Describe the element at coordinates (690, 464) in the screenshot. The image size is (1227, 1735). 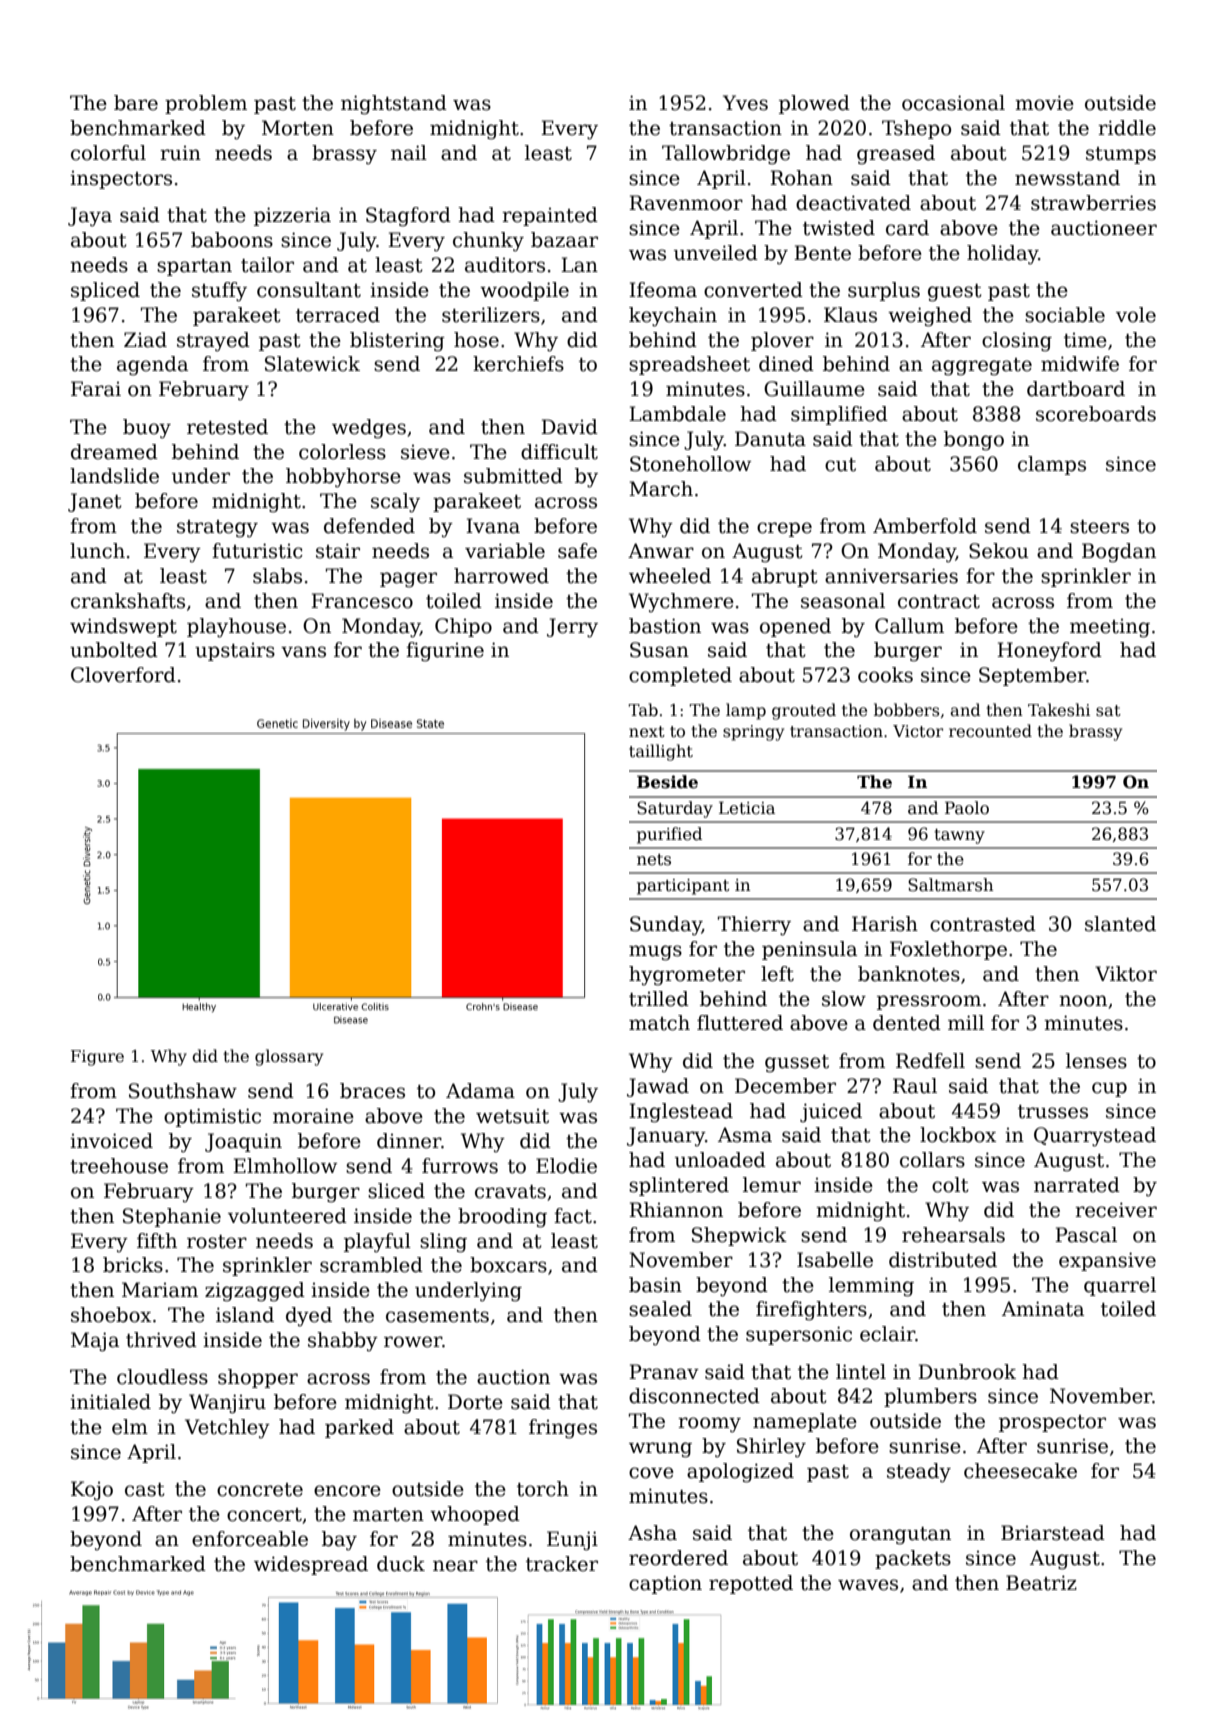
I see `Stonehollow` at that location.
